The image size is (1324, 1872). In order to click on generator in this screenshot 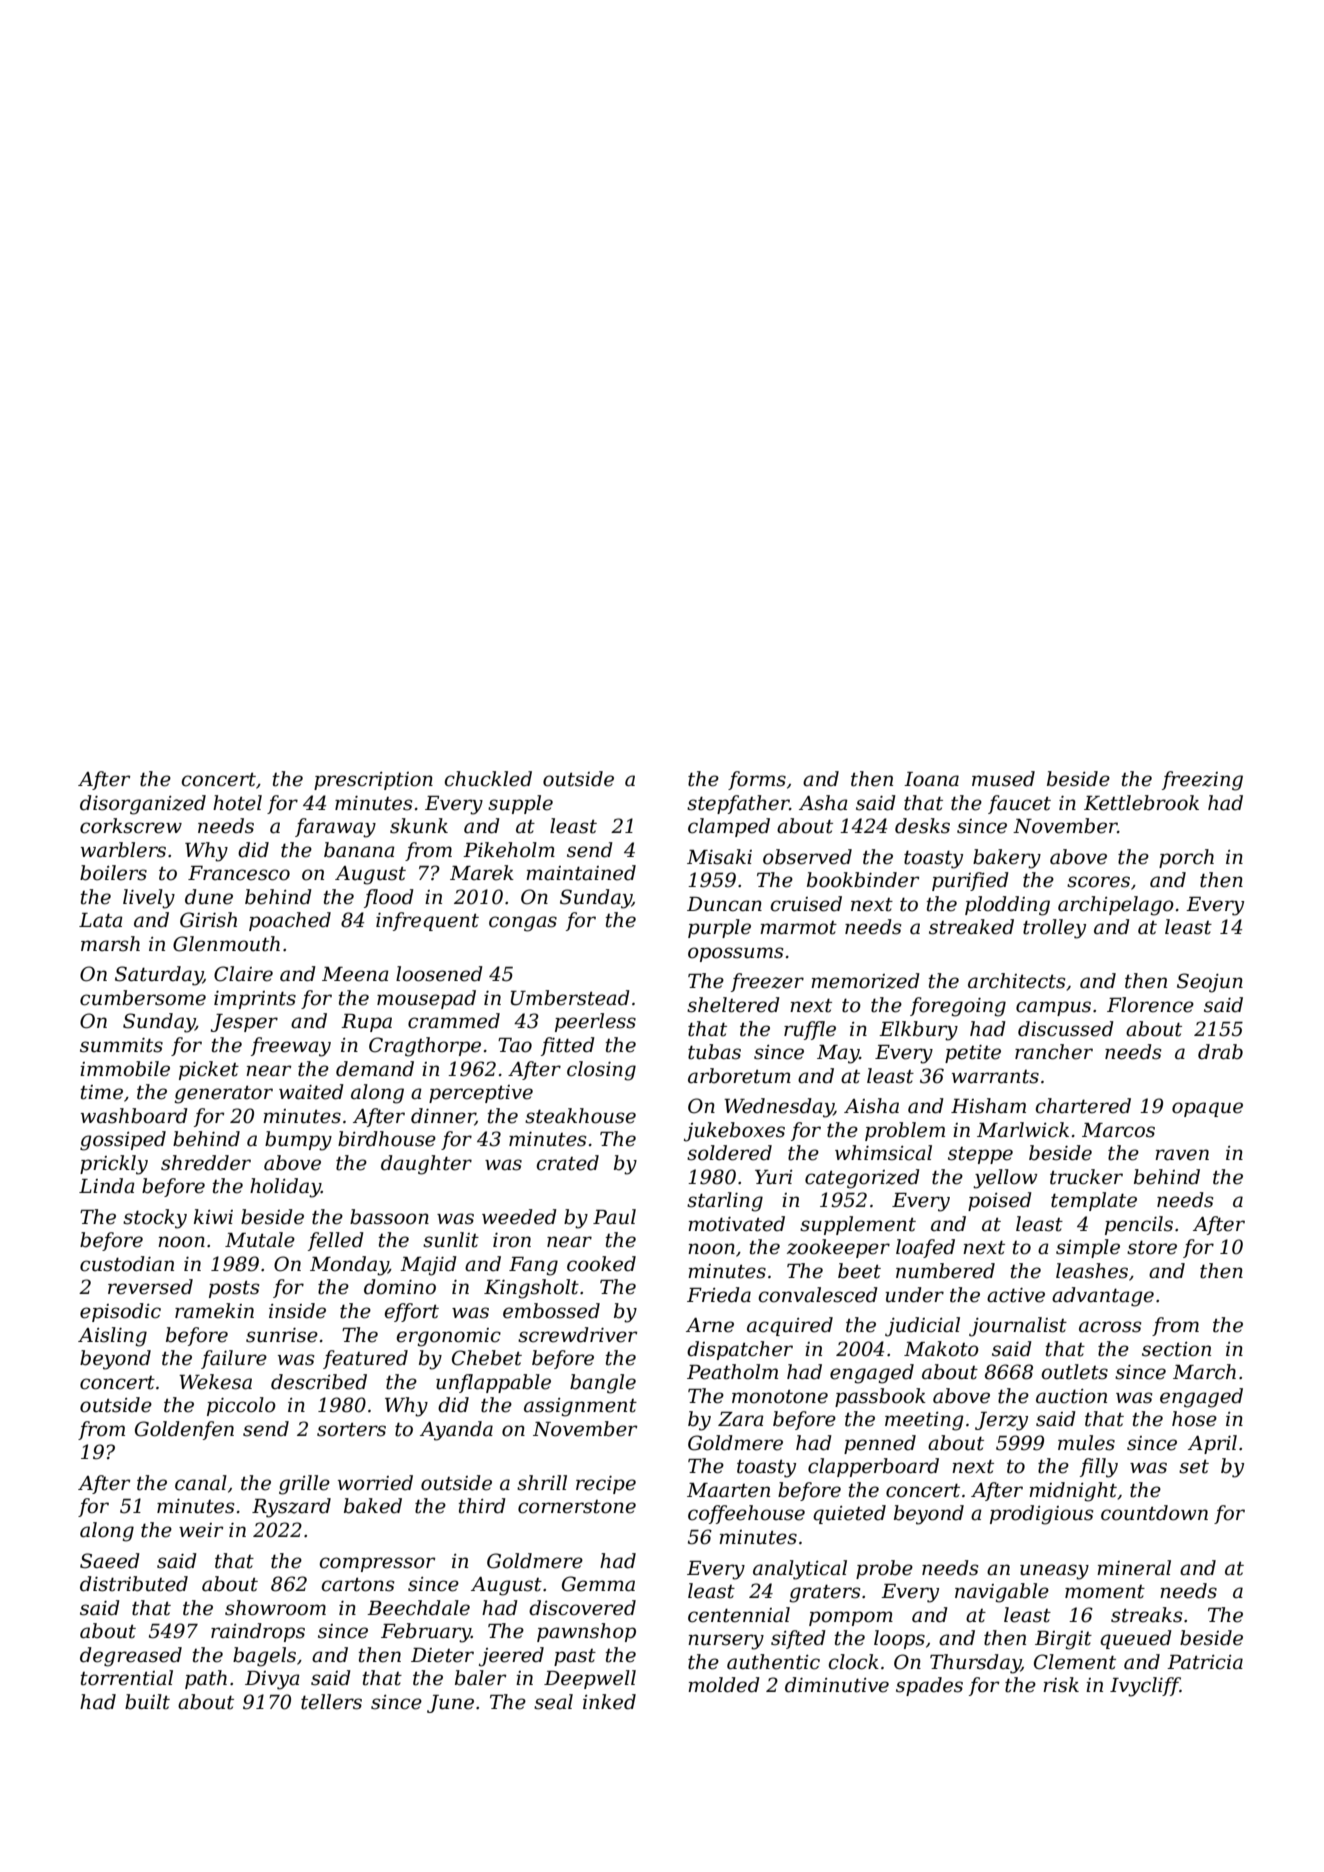, I will do `click(224, 1095)`.
